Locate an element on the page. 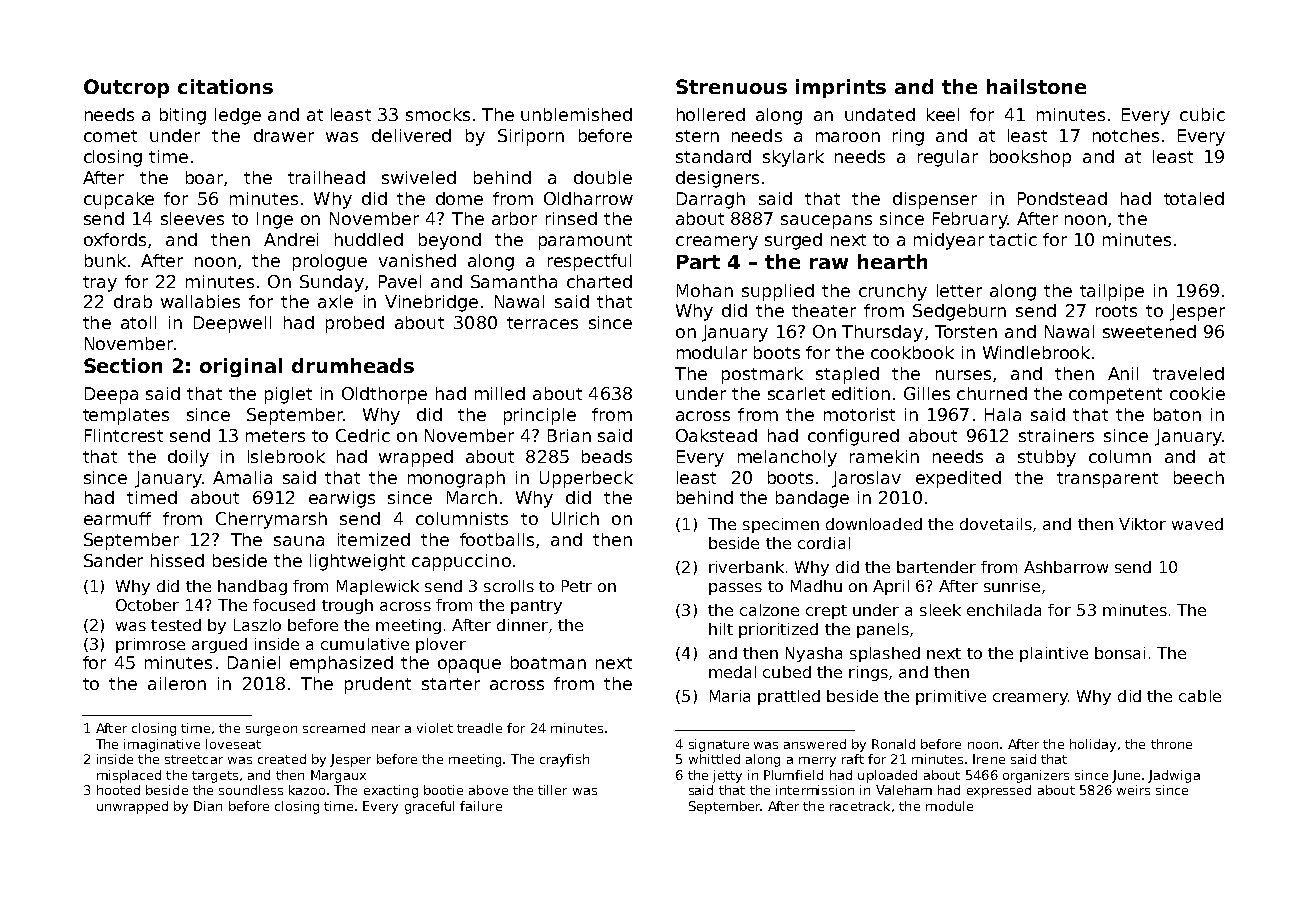 This page has height=924, width=1308. targets is located at coordinates (215, 777).
